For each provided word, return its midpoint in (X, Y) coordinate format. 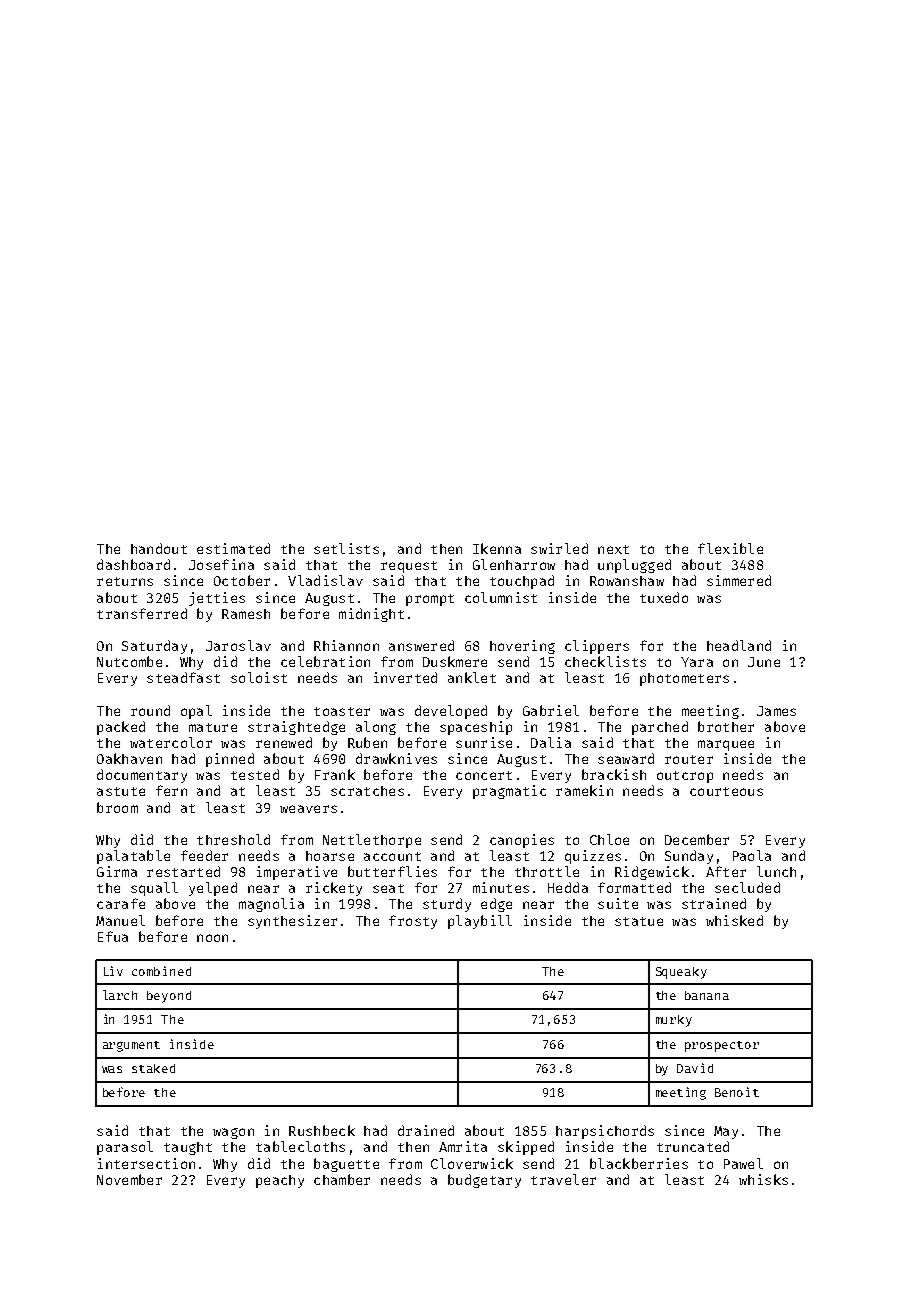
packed (121, 728)
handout (159, 548)
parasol (125, 1148)
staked (153, 1068)
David (695, 1068)
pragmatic (509, 792)
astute (121, 791)
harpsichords (605, 1132)
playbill (480, 922)
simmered (739, 580)
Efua (113, 936)
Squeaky (681, 973)
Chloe (609, 839)
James (776, 711)
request (409, 567)
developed (451, 712)
